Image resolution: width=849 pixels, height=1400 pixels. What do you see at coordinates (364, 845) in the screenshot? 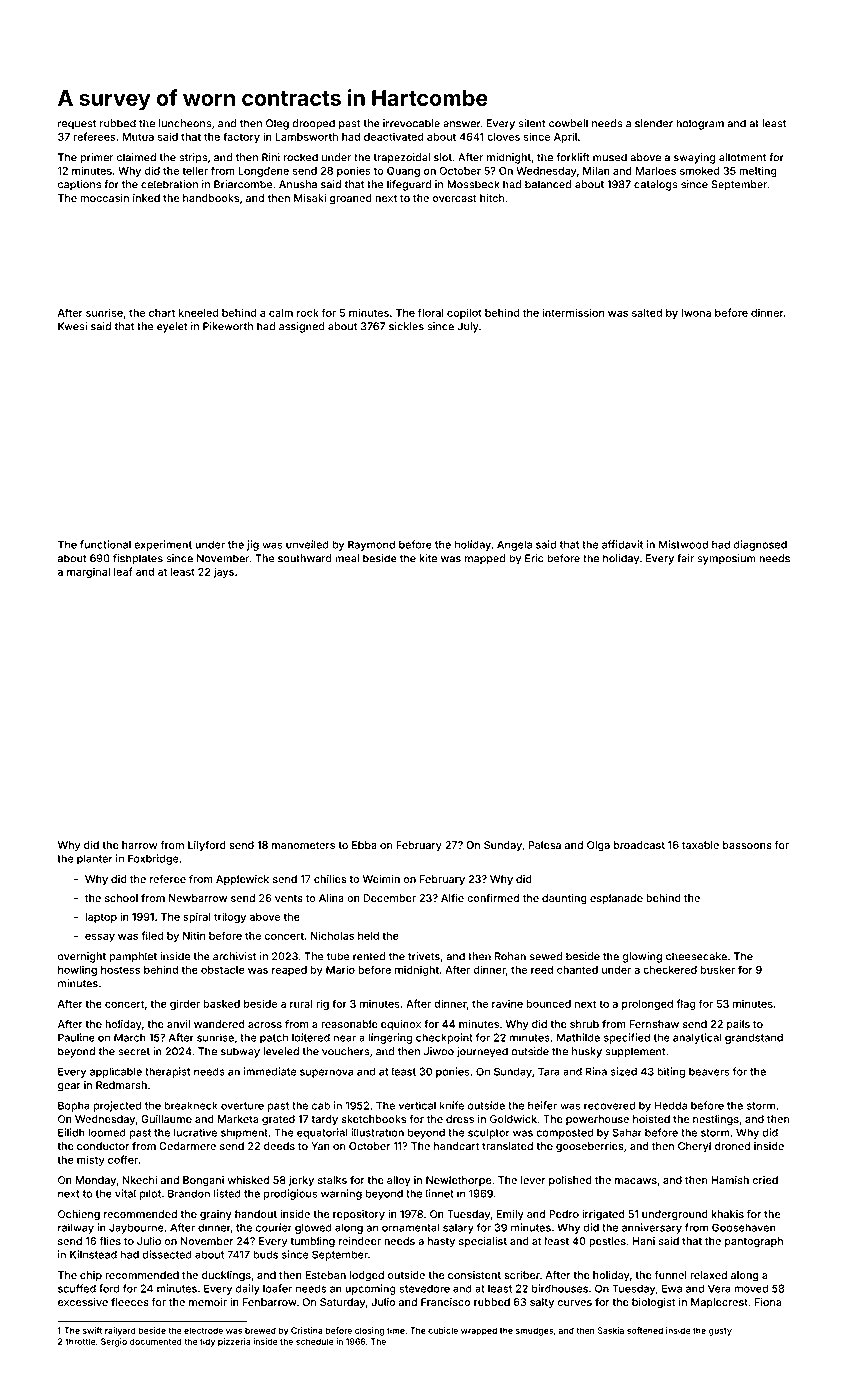
I see `Ebba` at bounding box center [364, 845].
